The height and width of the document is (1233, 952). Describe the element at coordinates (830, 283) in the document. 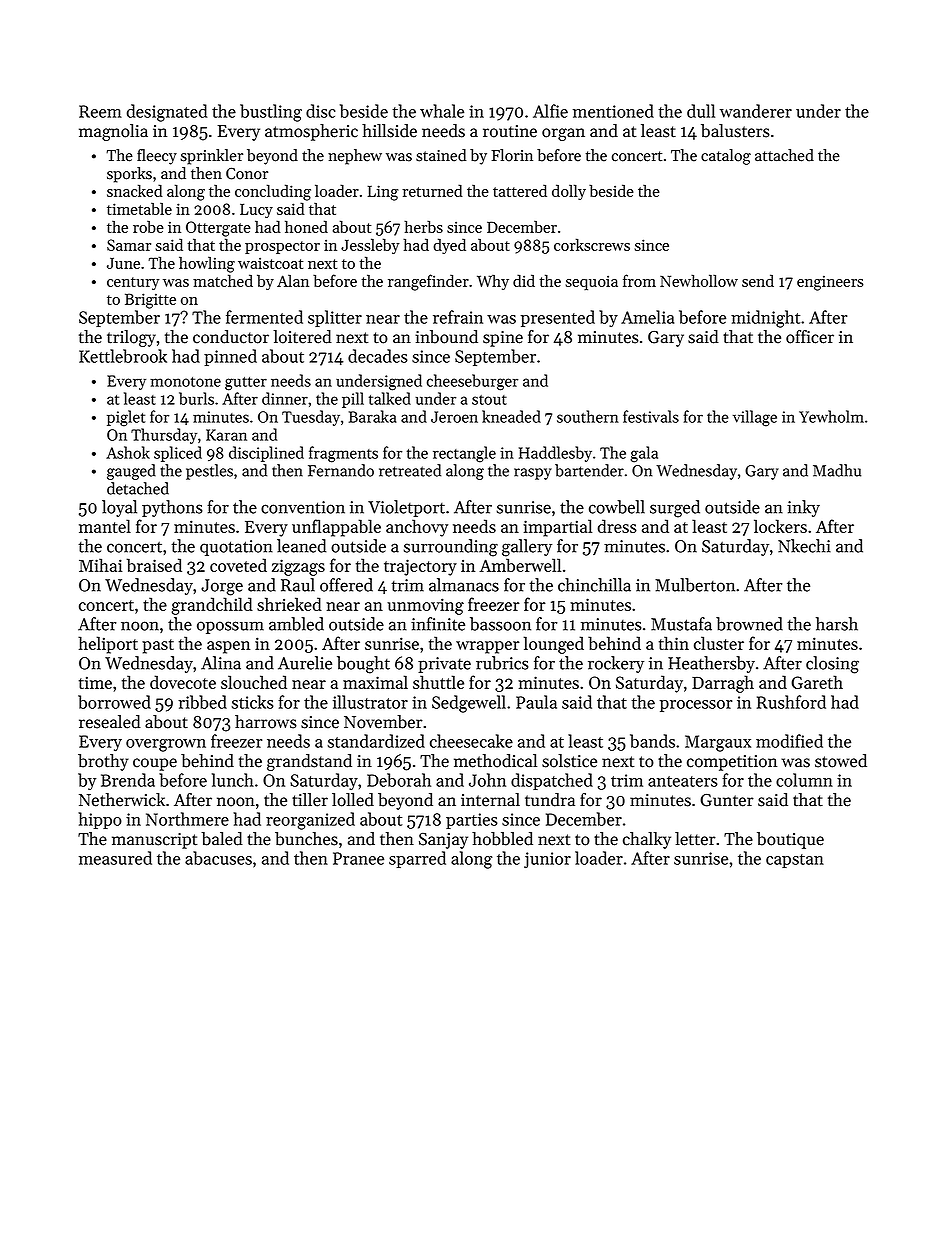

I see `engineers` at that location.
